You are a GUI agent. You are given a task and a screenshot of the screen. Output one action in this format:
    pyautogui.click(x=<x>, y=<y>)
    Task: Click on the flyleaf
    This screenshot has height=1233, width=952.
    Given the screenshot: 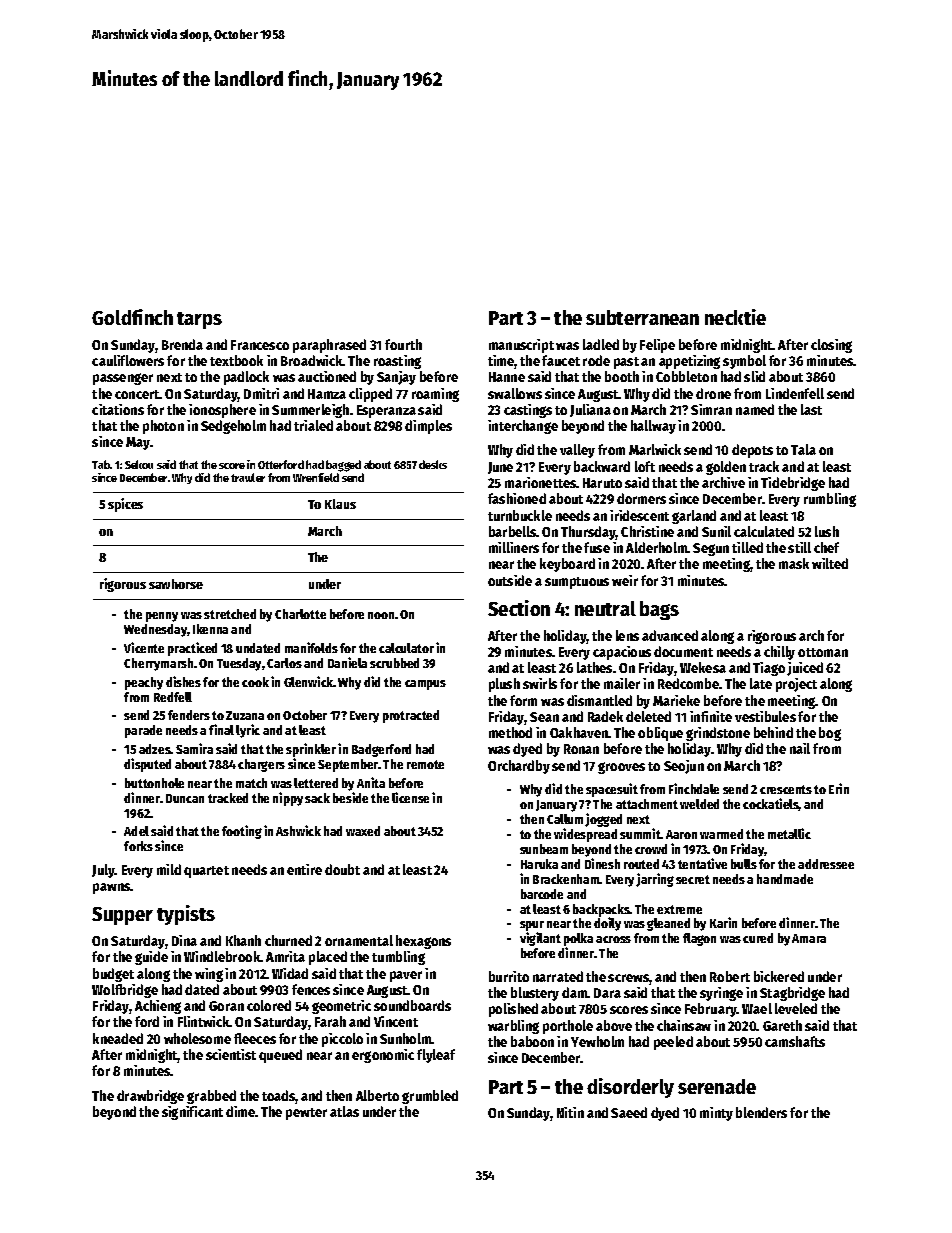 What is the action you would take?
    pyautogui.click(x=436, y=1056)
